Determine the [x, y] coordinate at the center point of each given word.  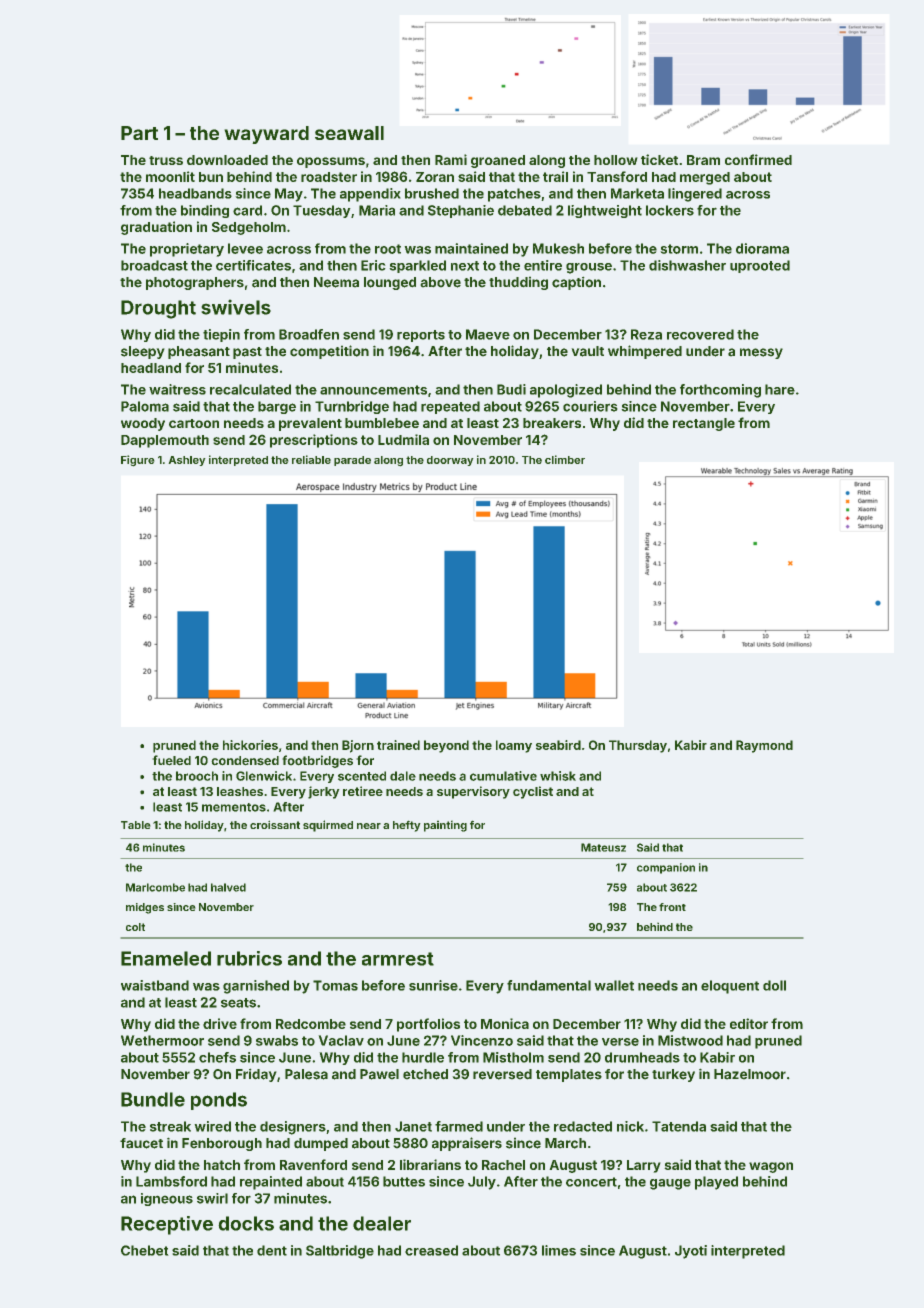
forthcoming [720, 391]
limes [559, 1250]
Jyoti [691, 1252]
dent [272, 1250]
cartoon [194, 423]
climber [565, 459]
